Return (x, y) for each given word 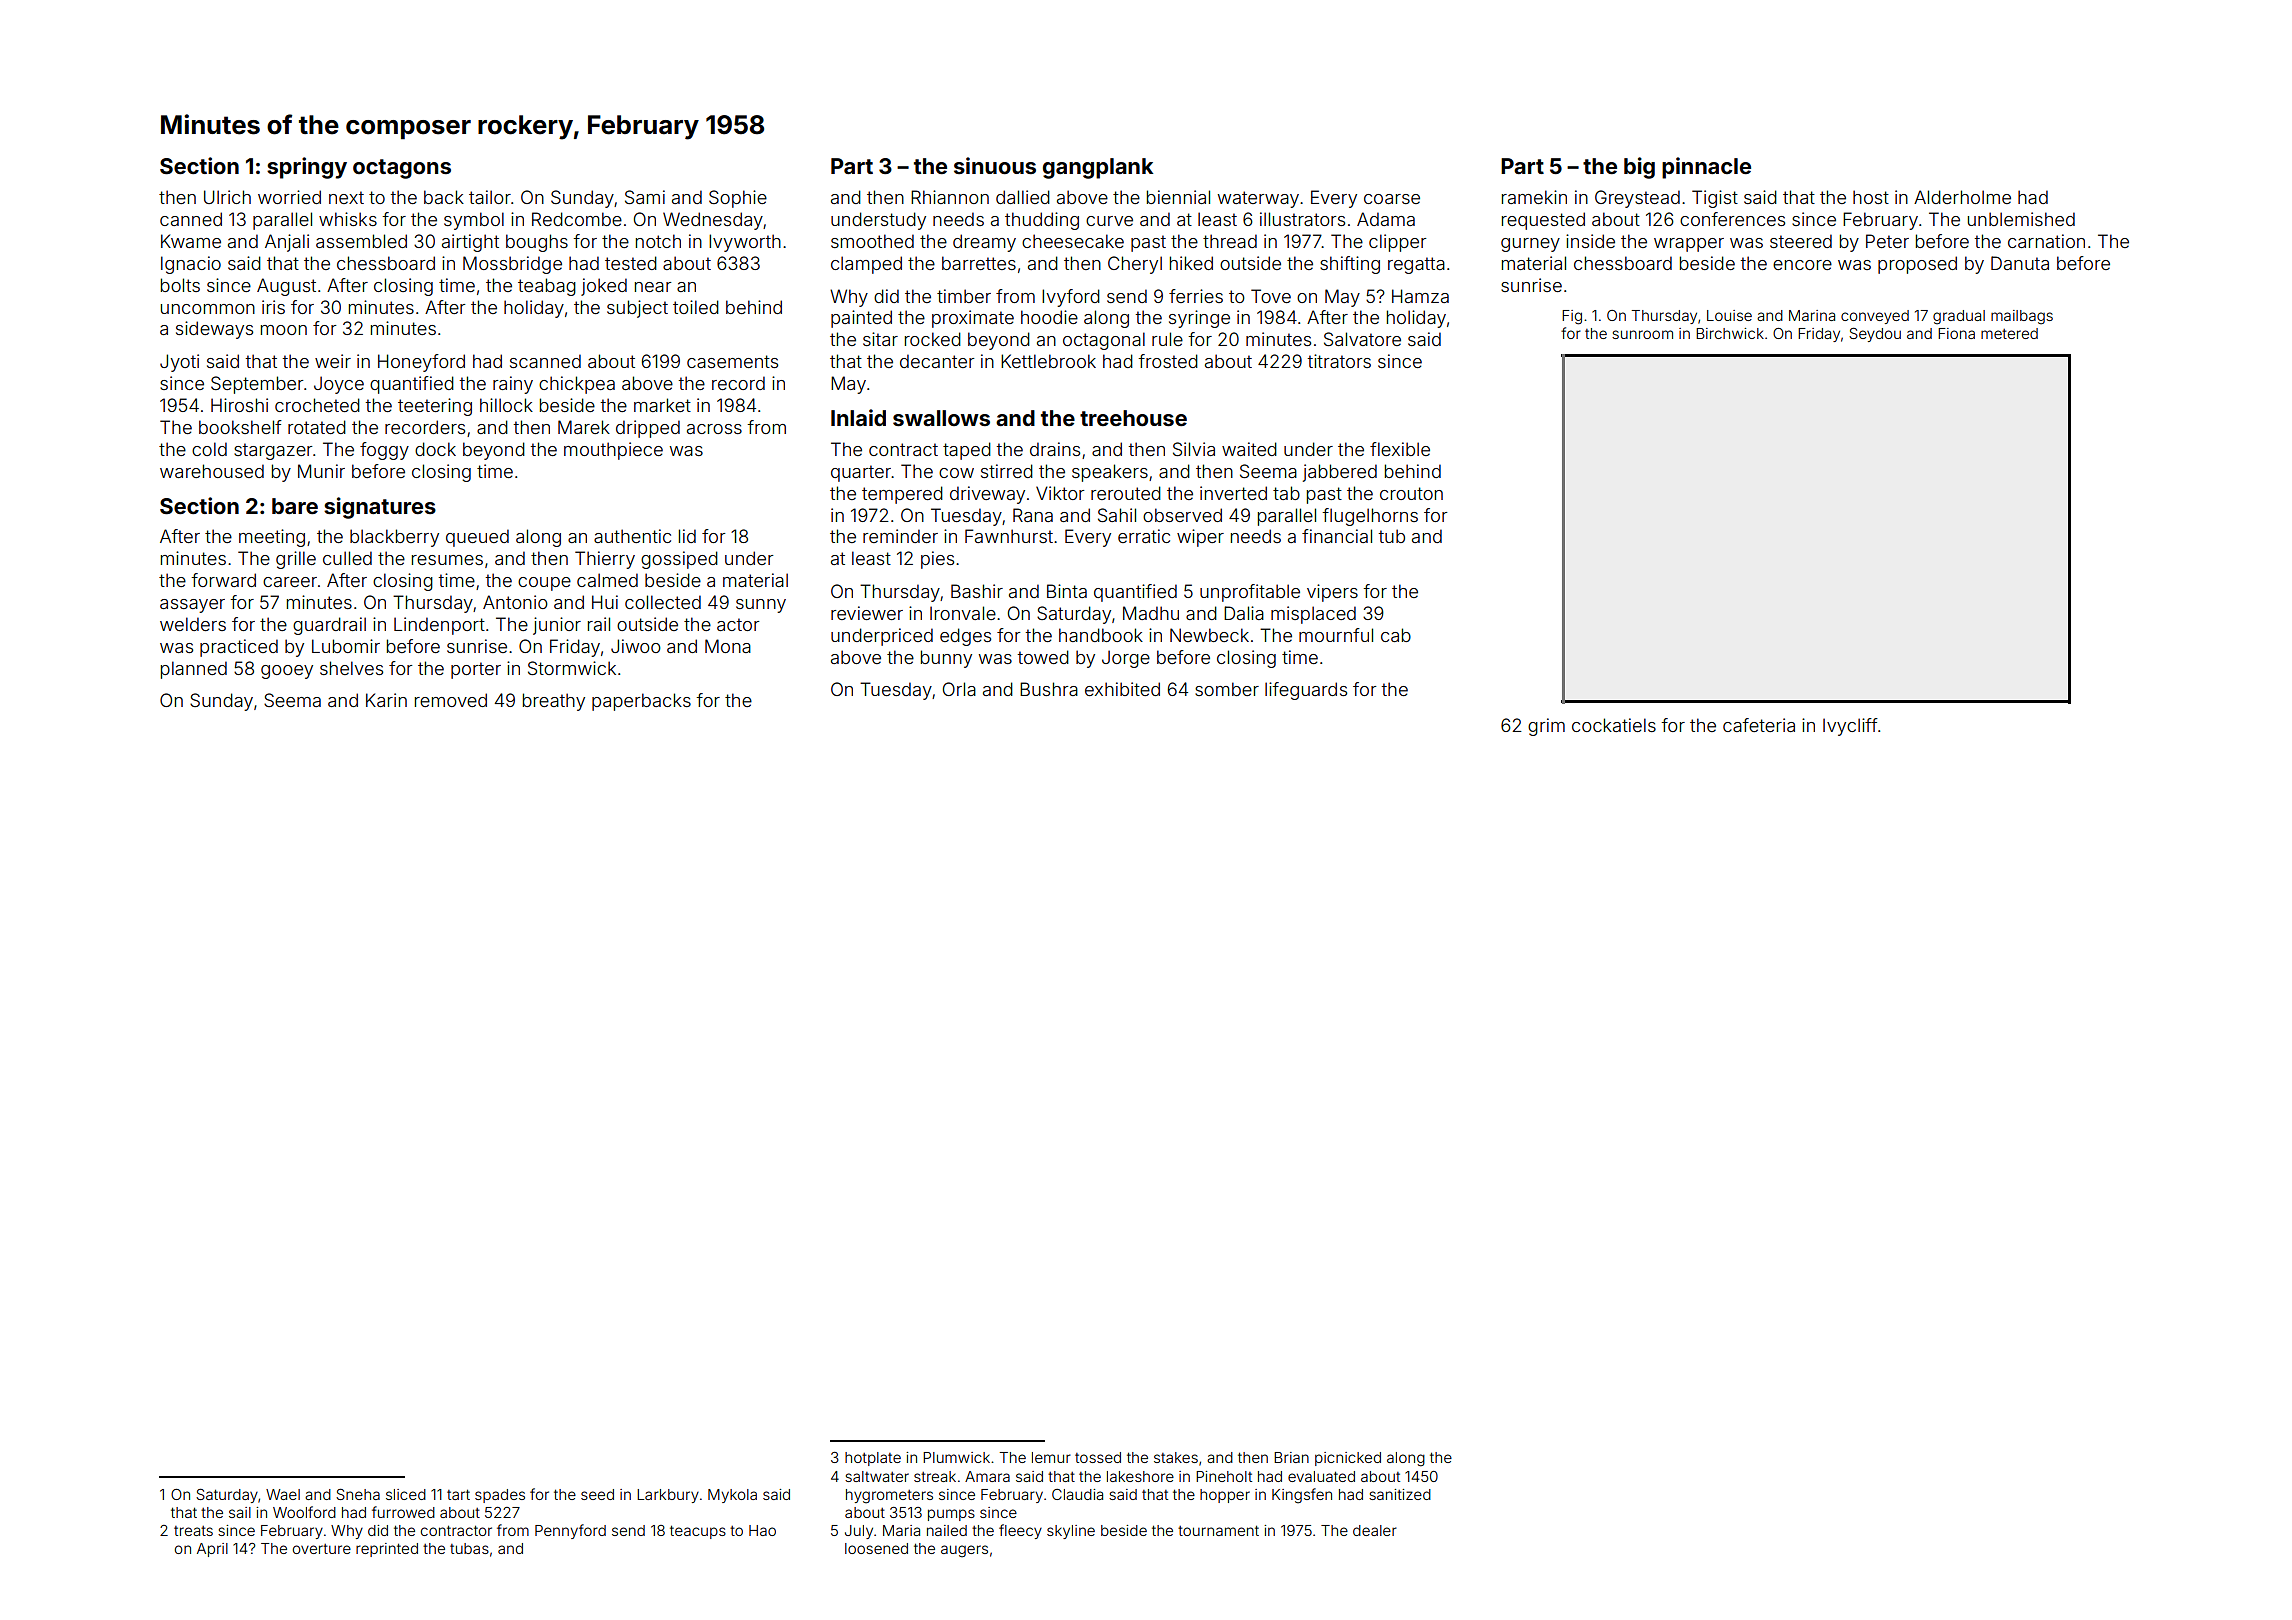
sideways (214, 330)
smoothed (872, 241)
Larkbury (668, 1496)
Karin (386, 700)
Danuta (2020, 263)
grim (1546, 727)
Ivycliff (1850, 727)
